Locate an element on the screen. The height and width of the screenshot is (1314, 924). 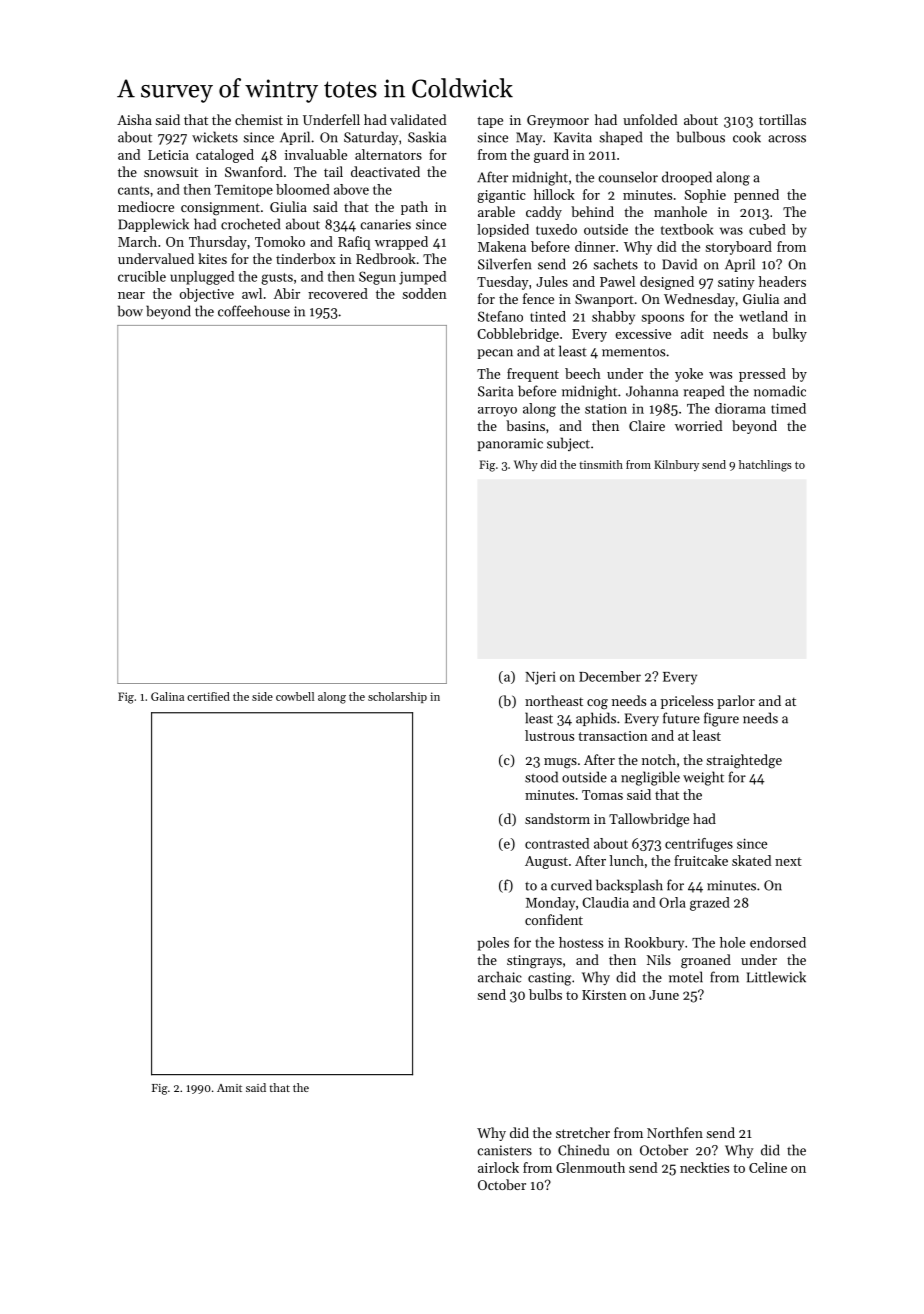
bloomed is located at coordinates (303, 189).
